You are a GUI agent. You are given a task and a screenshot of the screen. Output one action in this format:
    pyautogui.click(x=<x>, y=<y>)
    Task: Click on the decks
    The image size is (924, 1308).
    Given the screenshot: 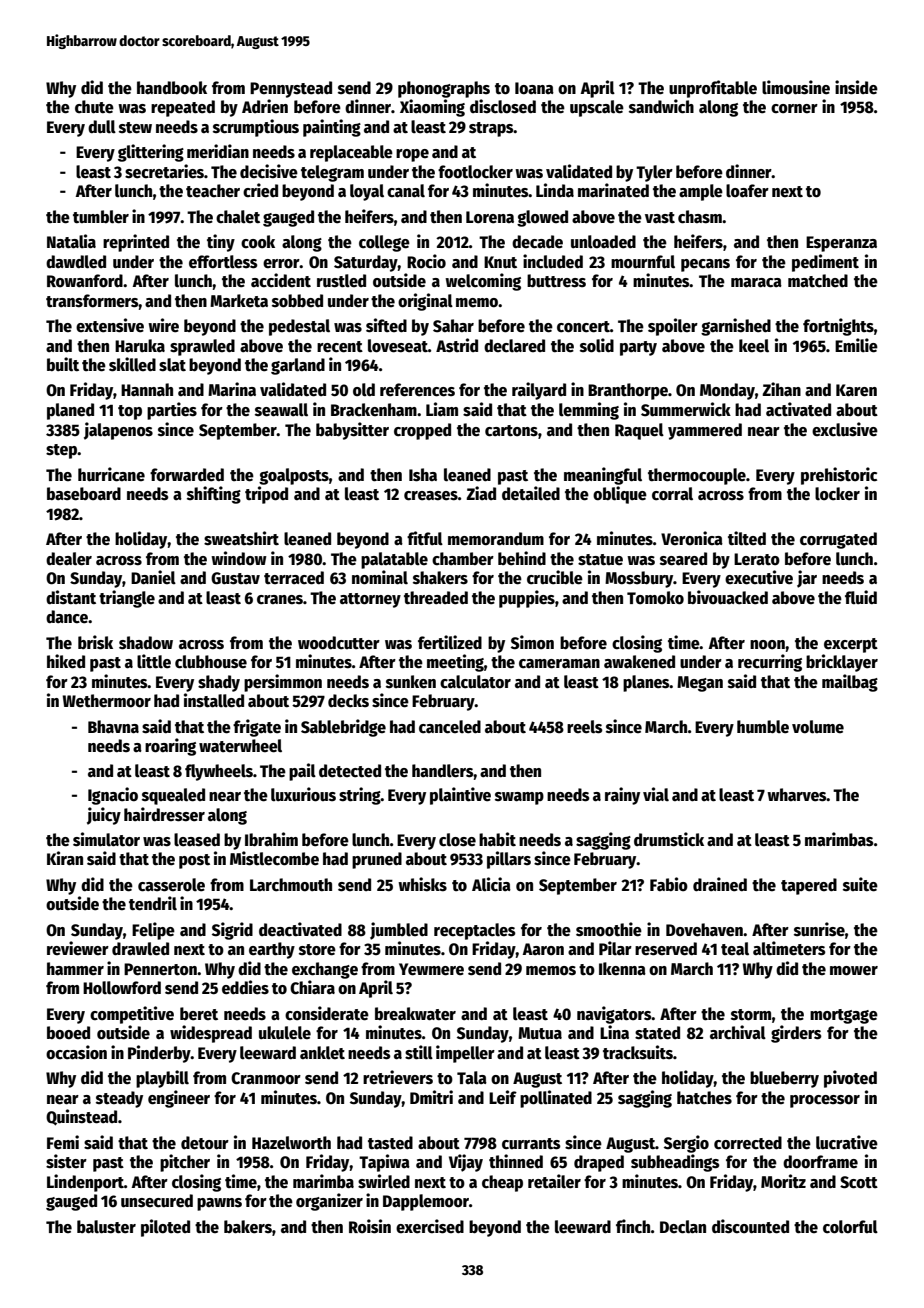 What is the action you would take?
    pyautogui.click(x=348, y=701)
